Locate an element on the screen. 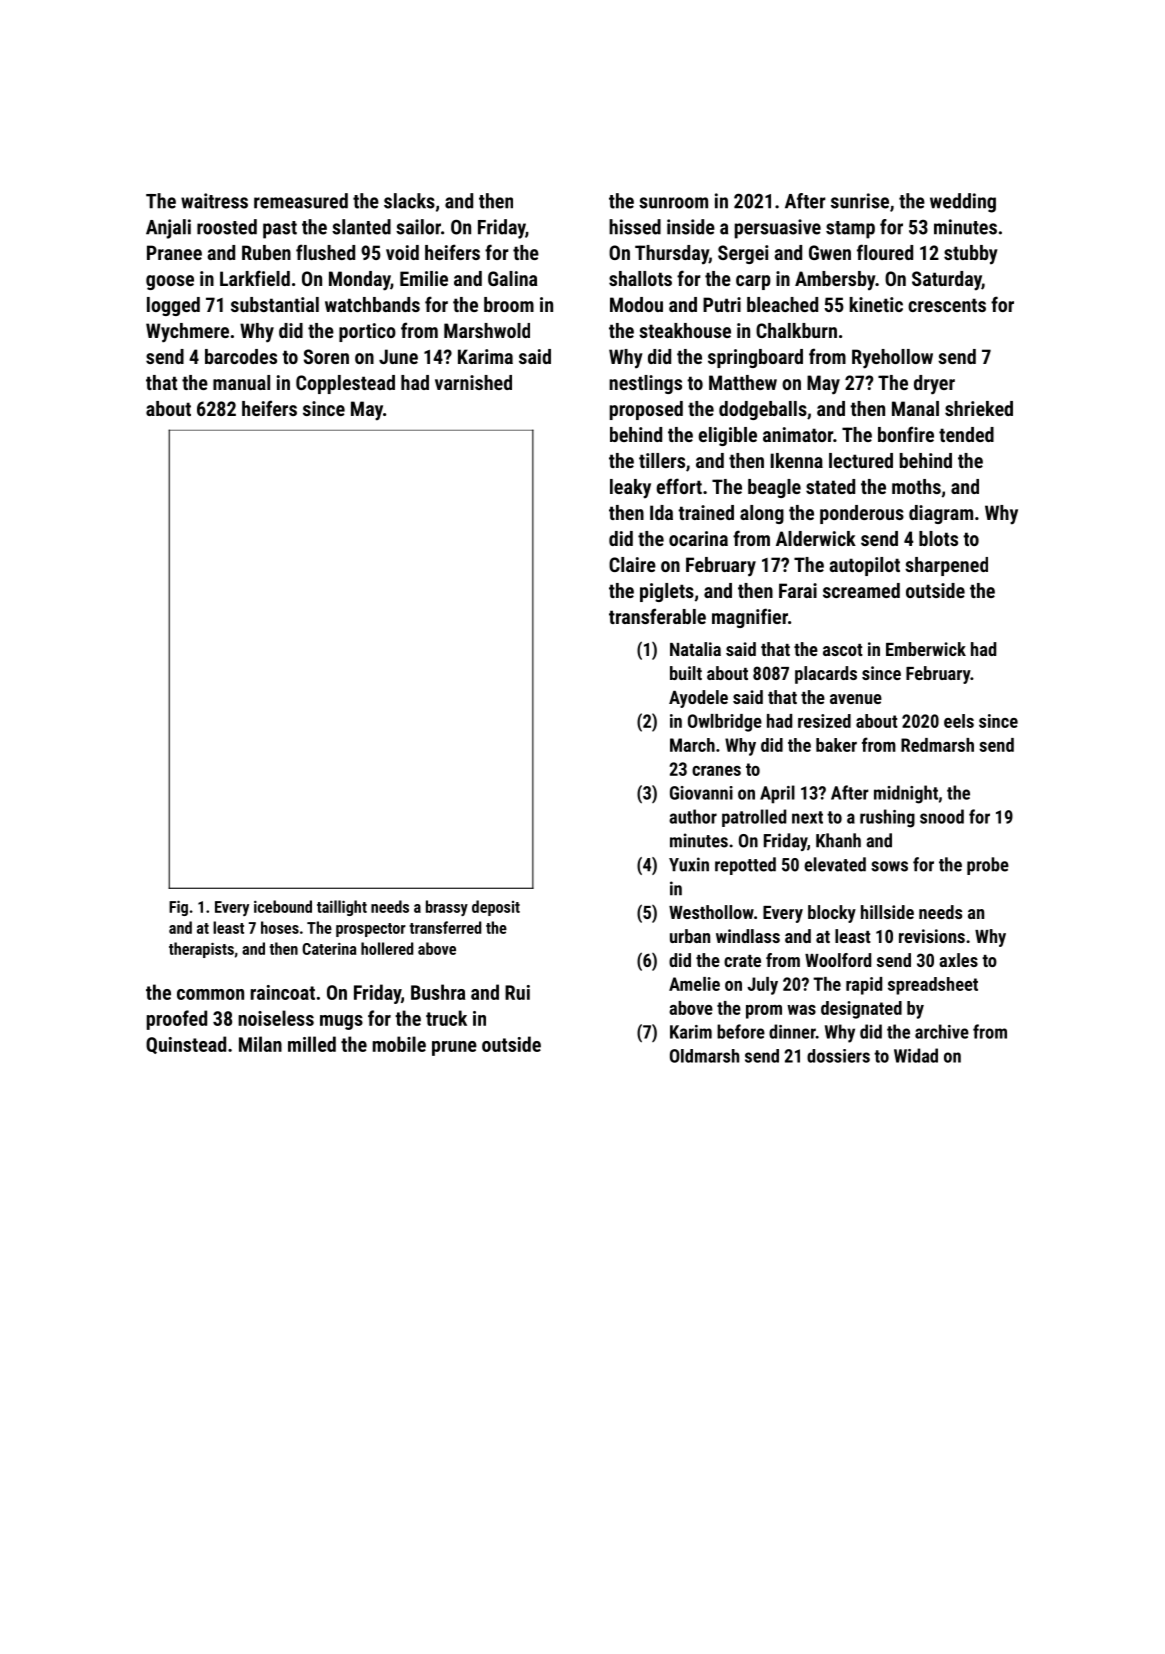  manual is located at coordinates (241, 382).
